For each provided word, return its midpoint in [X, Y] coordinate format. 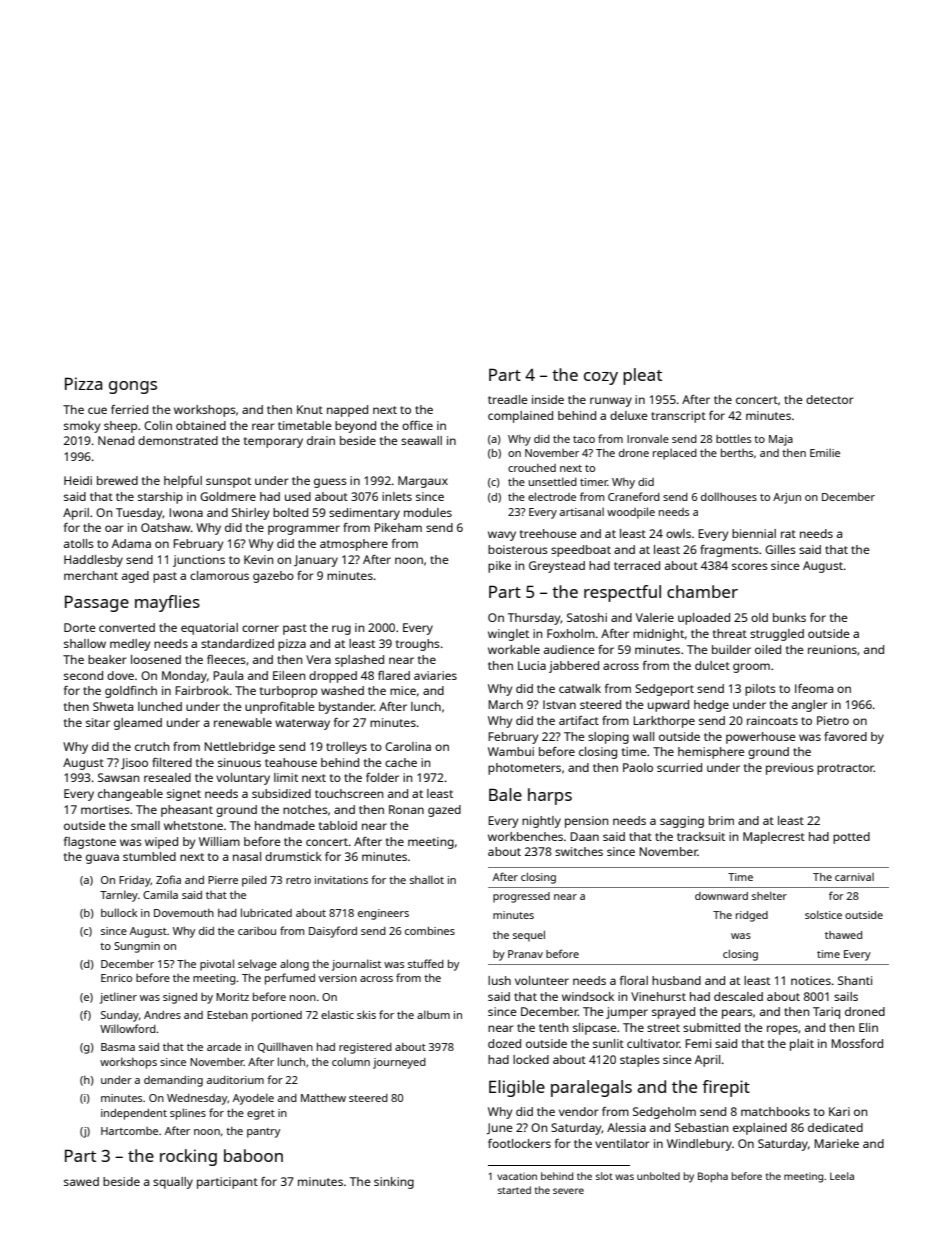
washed [342, 690]
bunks [789, 617]
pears [737, 1014]
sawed [81, 1181]
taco [584, 439]
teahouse [291, 762]
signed [180, 998]
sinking [394, 1183]
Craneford [634, 496]
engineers [383, 914]
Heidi [78, 480]
